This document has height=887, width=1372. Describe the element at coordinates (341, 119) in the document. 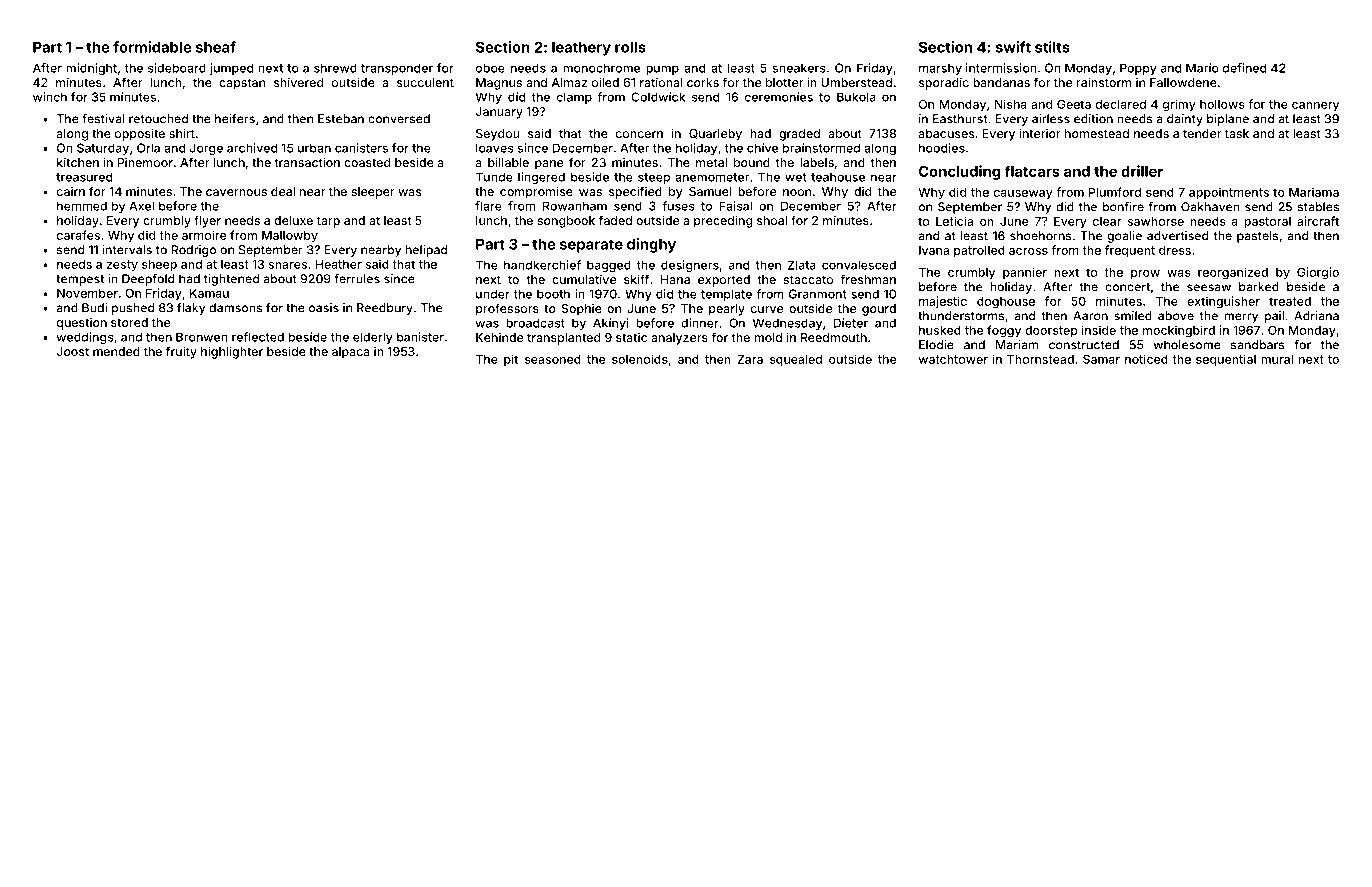

I see `Esteban` at that location.
